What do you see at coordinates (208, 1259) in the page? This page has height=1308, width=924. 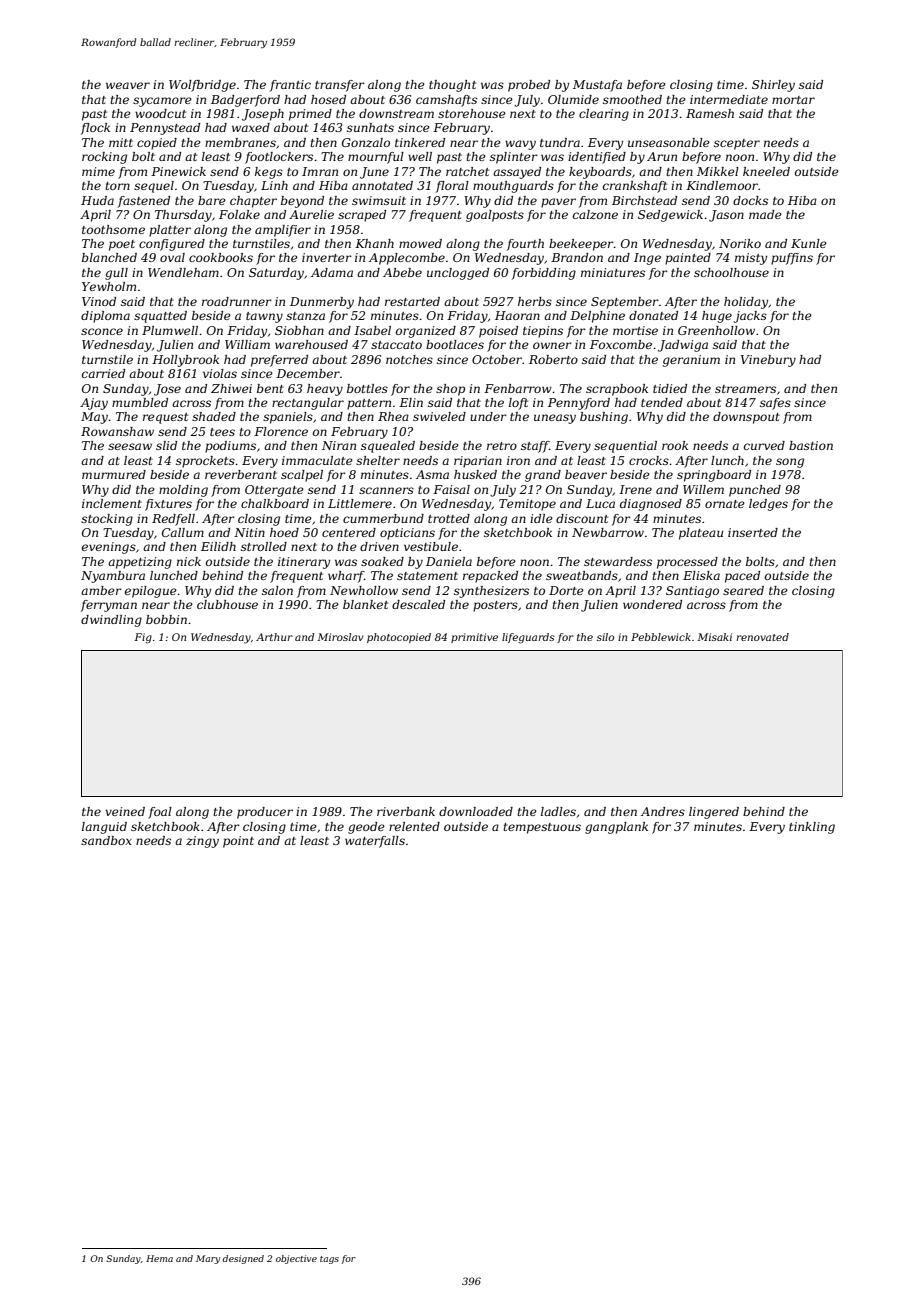 I see `Mary` at bounding box center [208, 1259].
